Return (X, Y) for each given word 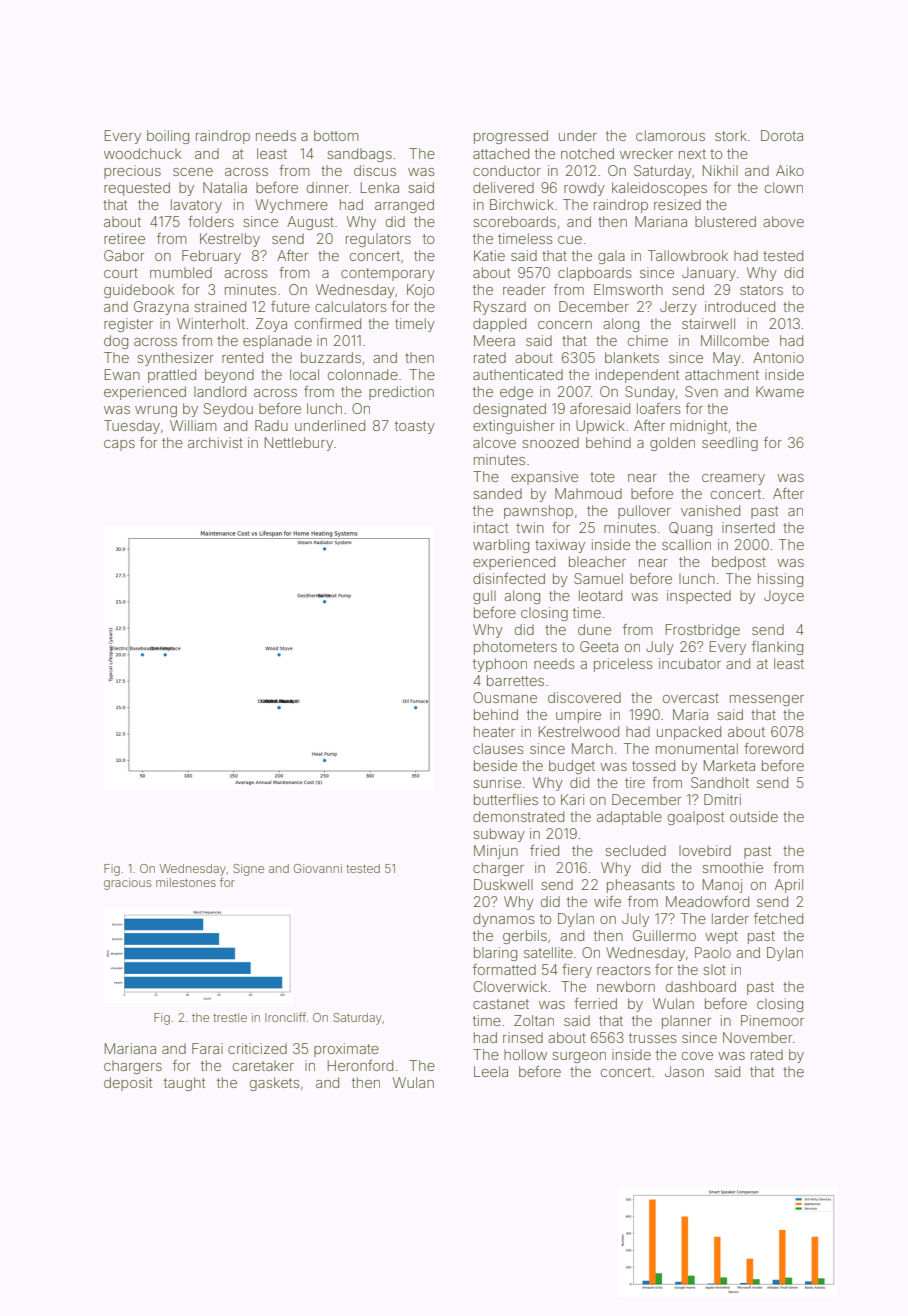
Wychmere (291, 206)
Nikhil (720, 170)
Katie (489, 255)
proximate (346, 1050)
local (304, 374)
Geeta (599, 646)
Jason (684, 1071)
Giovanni (318, 868)
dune (594, 629)
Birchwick (522, 204)
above (783, 221)
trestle (230, 1017)
